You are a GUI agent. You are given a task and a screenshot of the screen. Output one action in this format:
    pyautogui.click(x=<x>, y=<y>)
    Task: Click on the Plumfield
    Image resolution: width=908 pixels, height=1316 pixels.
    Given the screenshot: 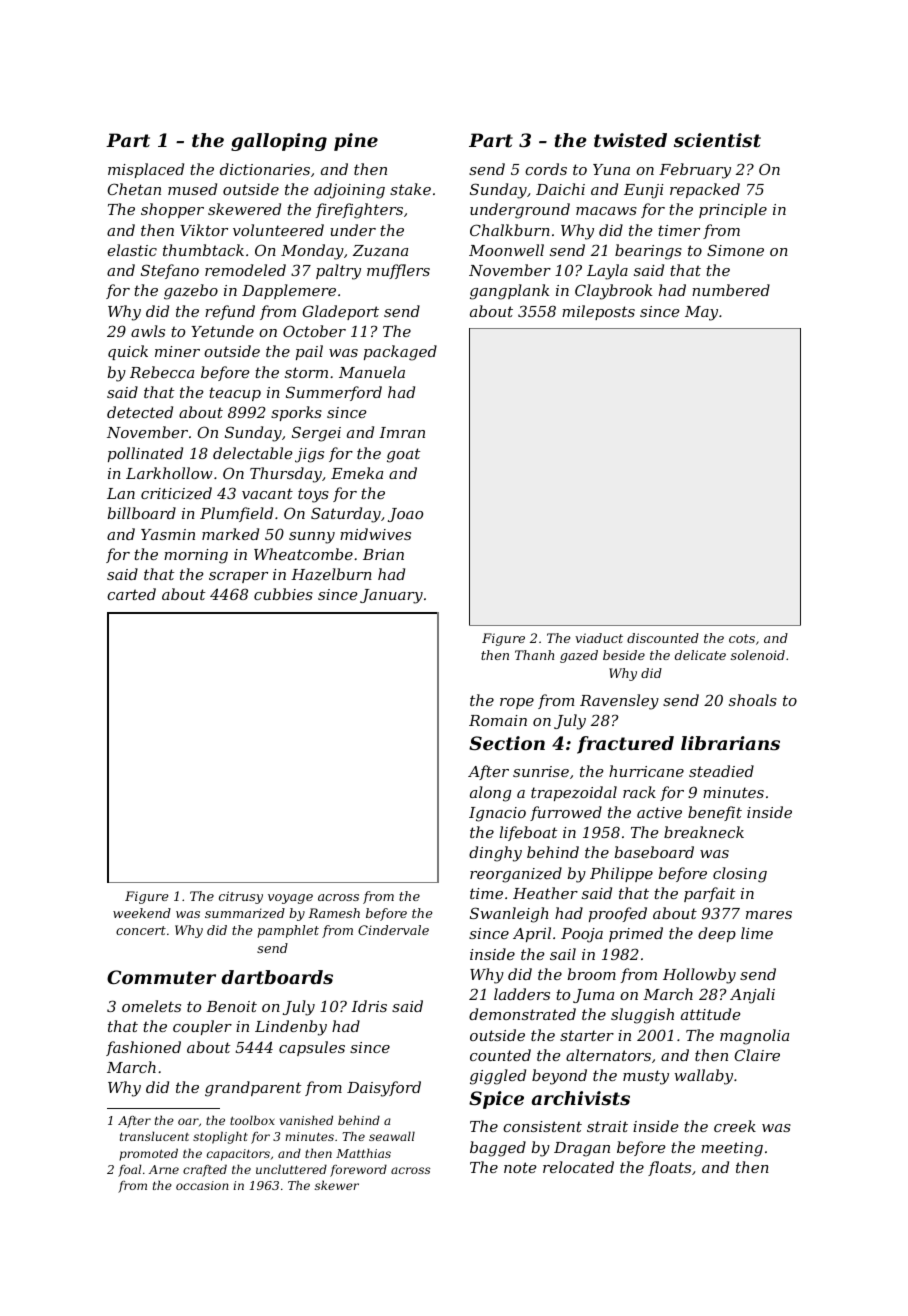 What is the action you would take?
    pyautogui.click(x=236, y=514)
